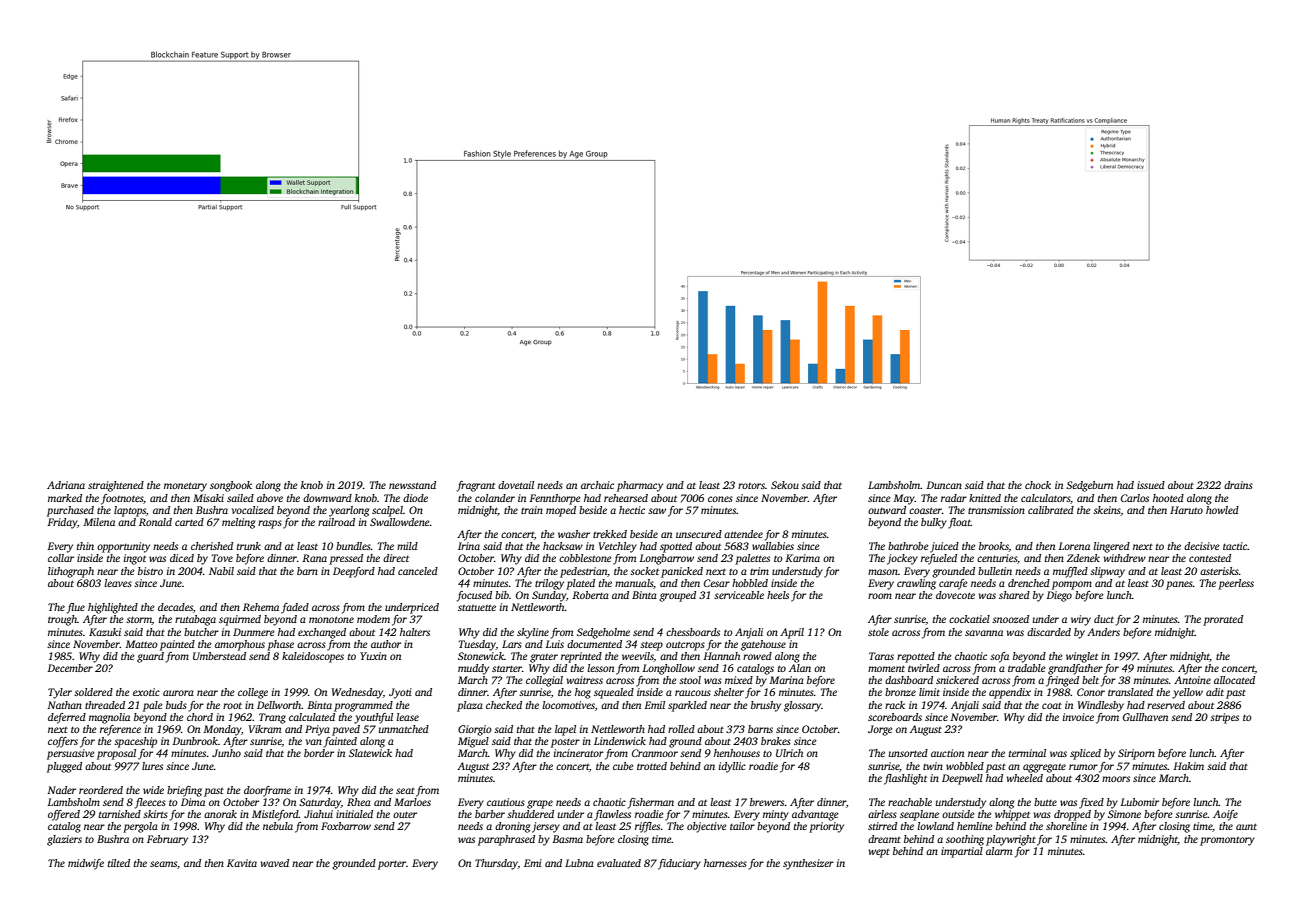 Image resolution: width=1308 pixels, height=924 pixels. What do you see at coordinates (1145, 717) in the screenshot?
I see `Gullhaven` at bounding box center [1145, 717].
